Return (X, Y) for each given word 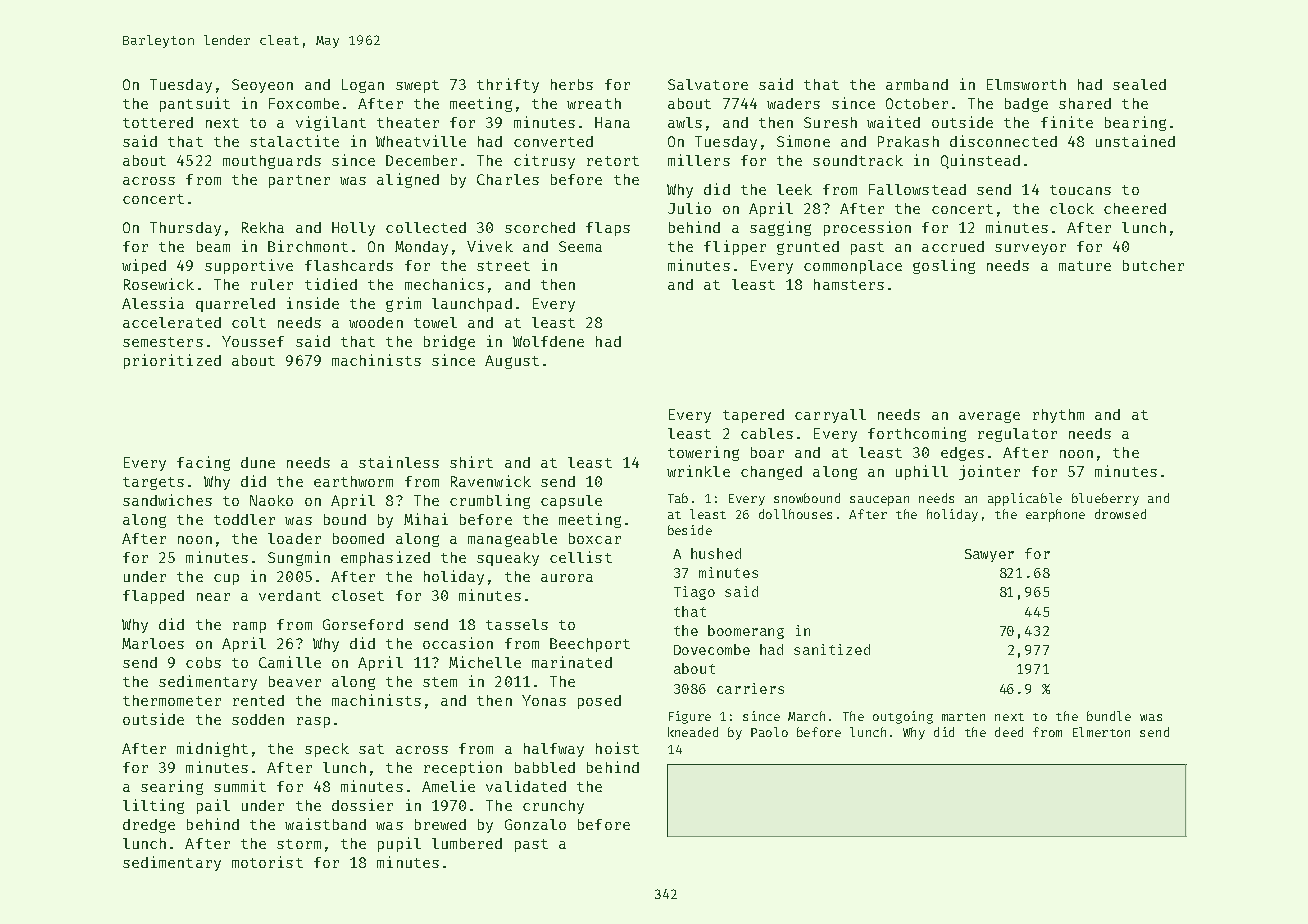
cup (226, 579)
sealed (1139, 84)
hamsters (849, 284)
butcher (1153, 265)
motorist (267, 862)
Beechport (590, 645)
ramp (249, 627)
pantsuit (195, 104)
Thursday (185, 229)
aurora (567, 578)
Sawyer (989, 555)
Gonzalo (535, 824)
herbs (572, 84)
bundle (1109, 716)
